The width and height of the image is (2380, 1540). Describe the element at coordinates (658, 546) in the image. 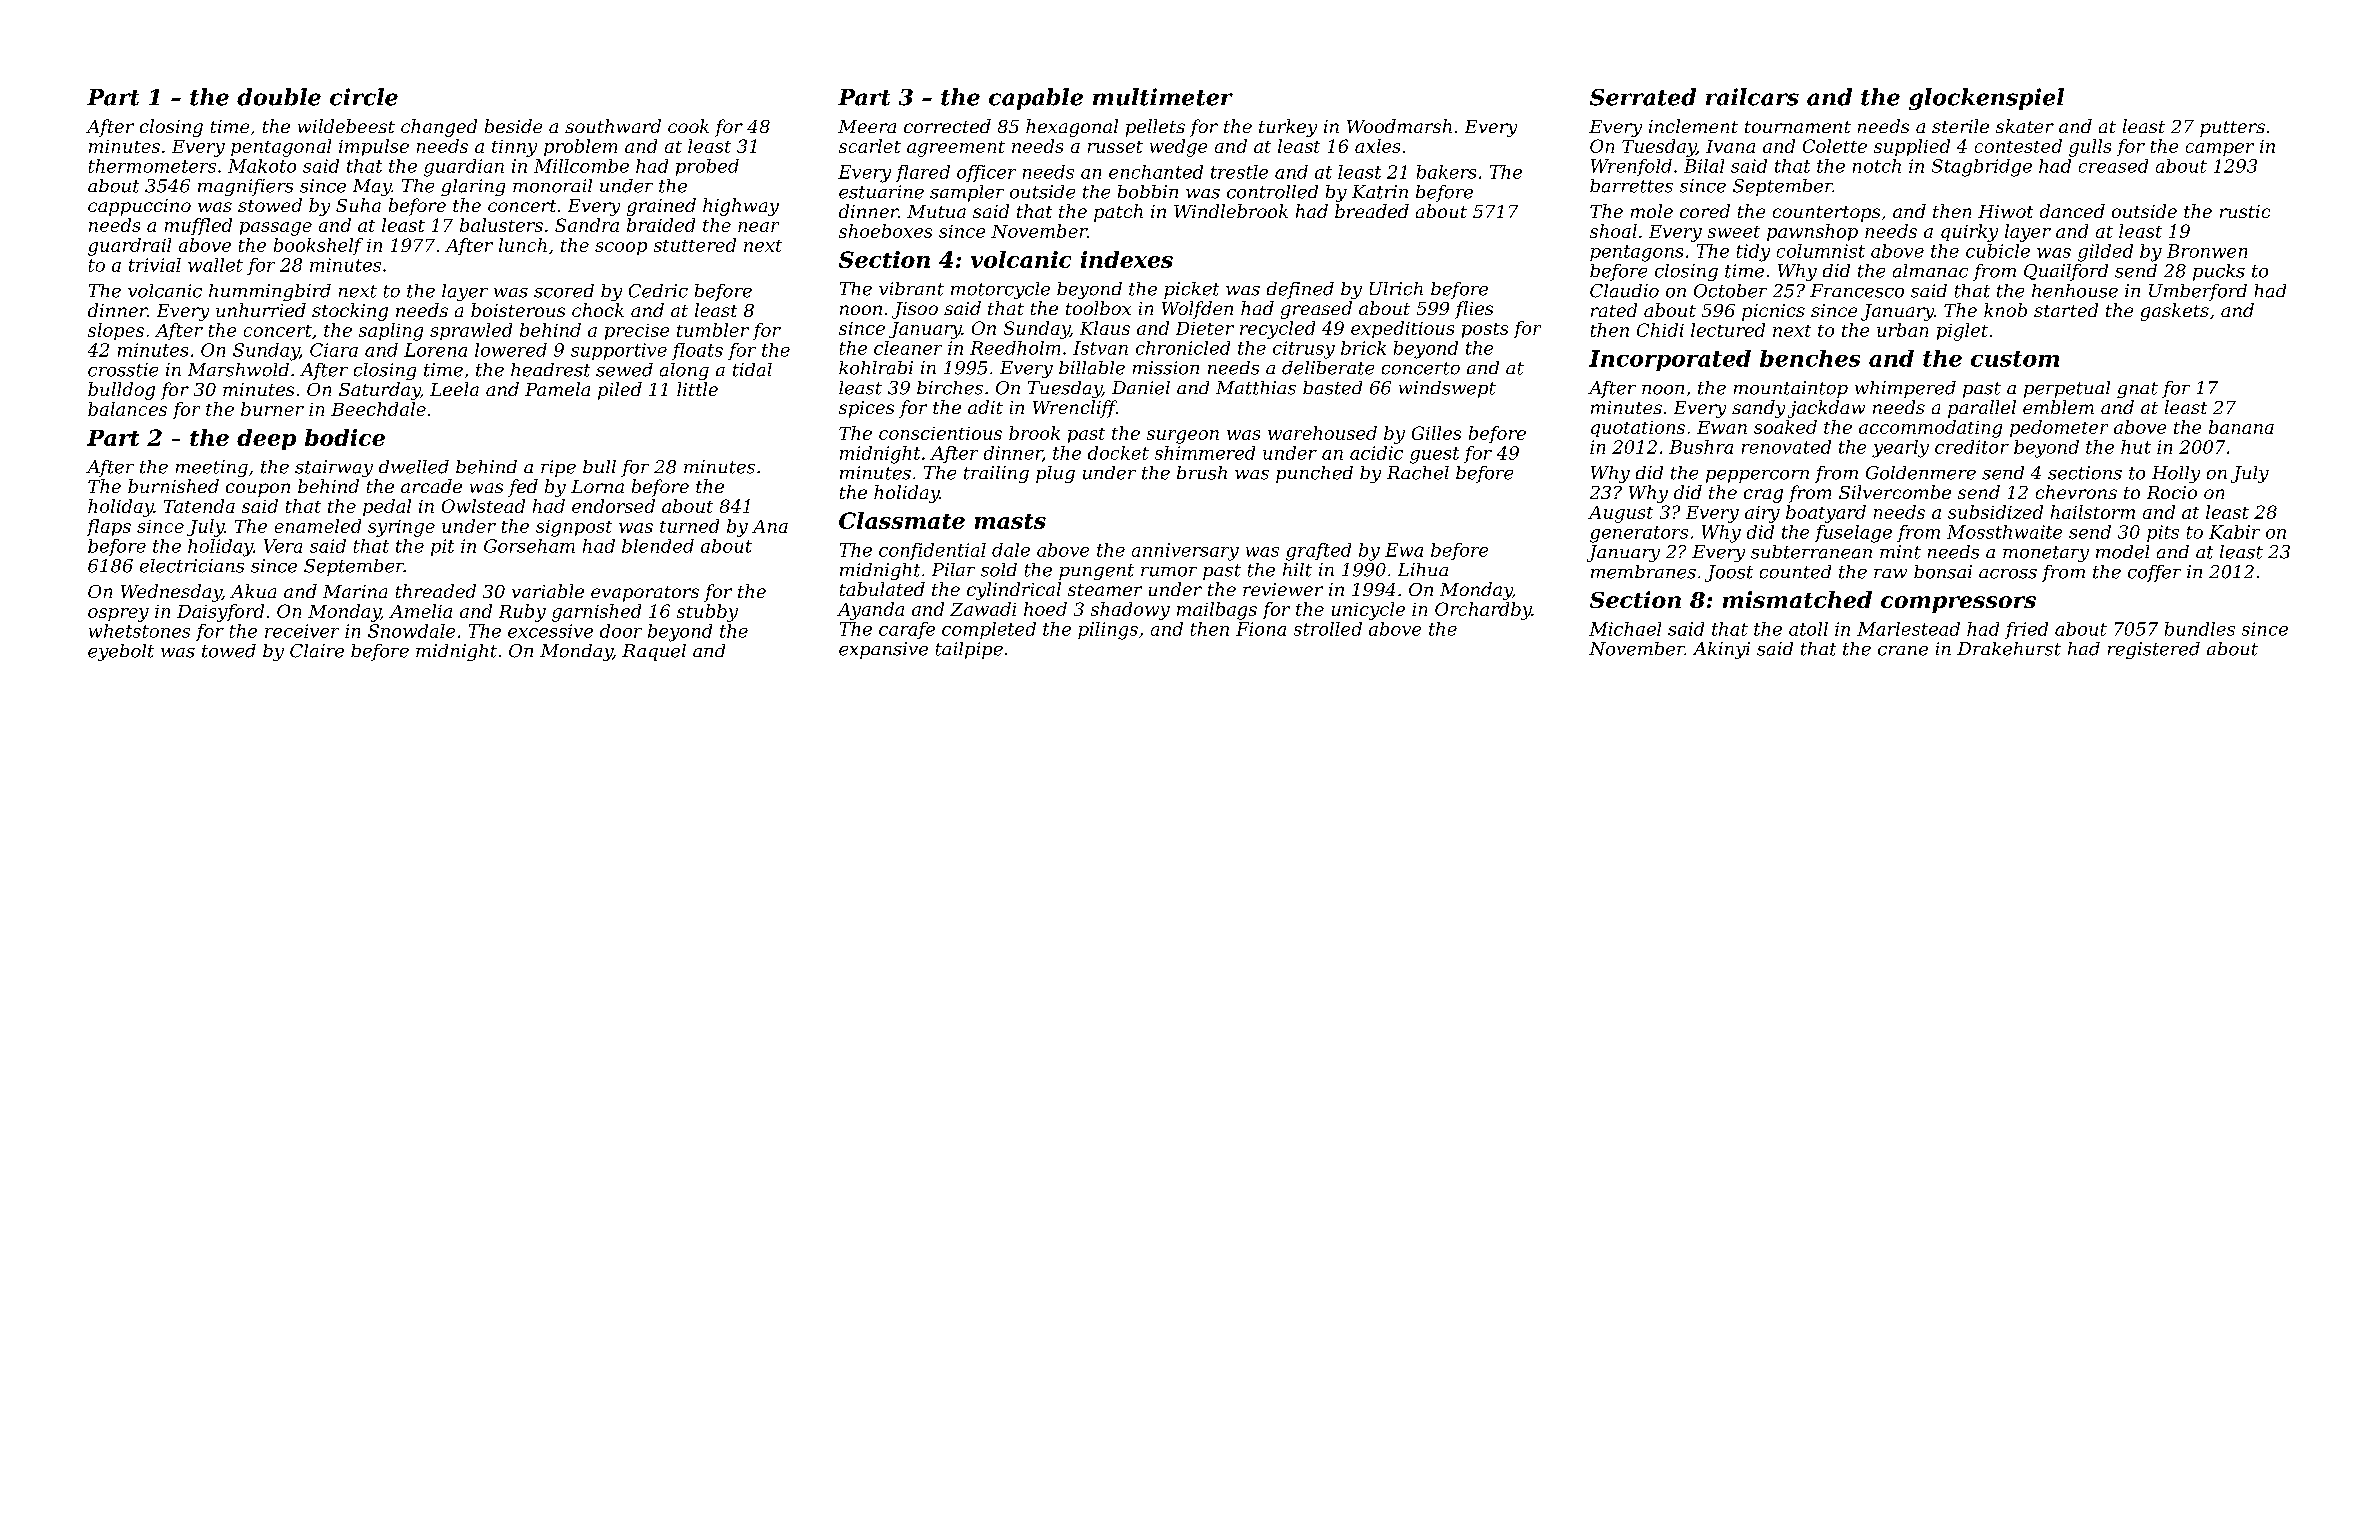

I see `blended` at that location.
